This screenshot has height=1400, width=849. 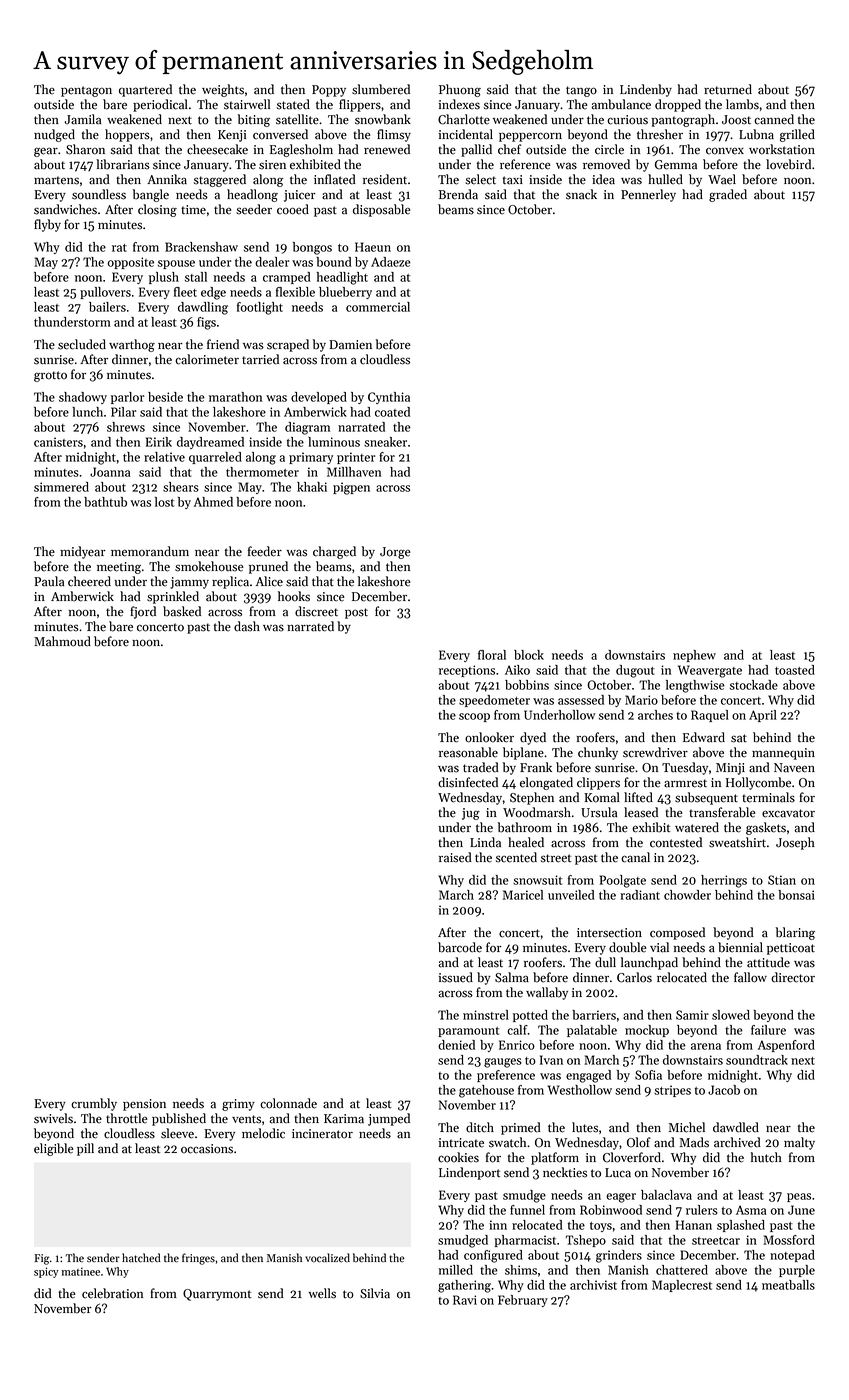 What do you see at coordinates (165, 397) in the screenshot?
I see `beside` at bounding box center [165, 397].
